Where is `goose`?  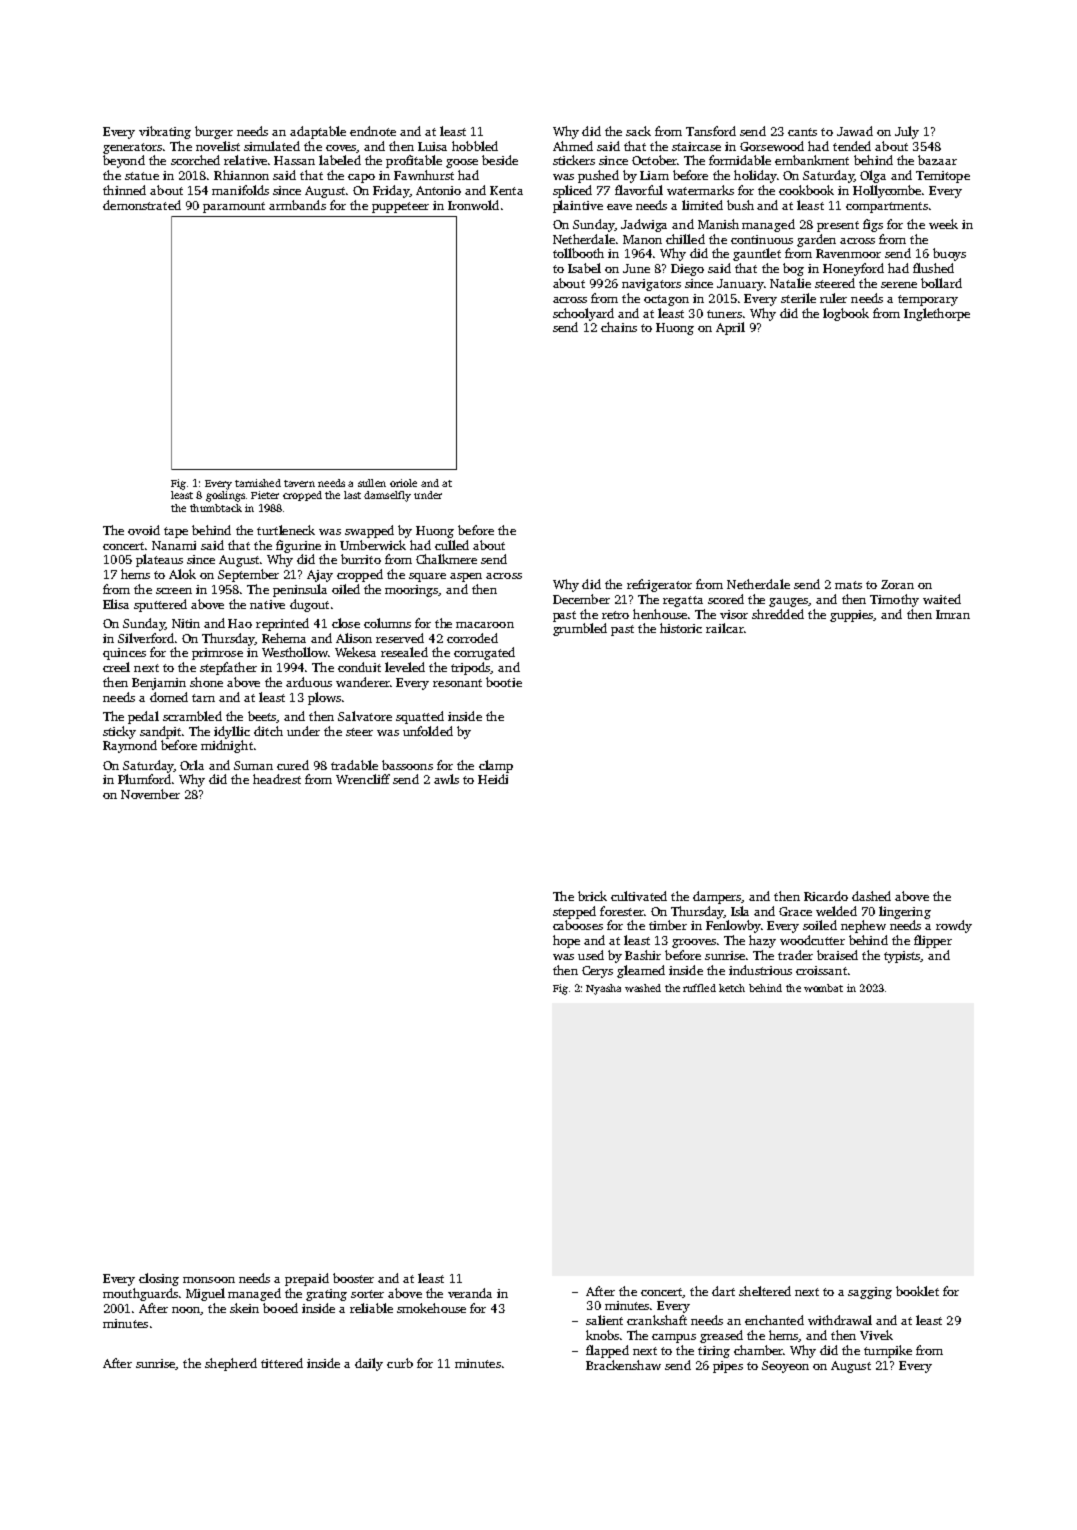
goose is located at coordinates (462, 163).
